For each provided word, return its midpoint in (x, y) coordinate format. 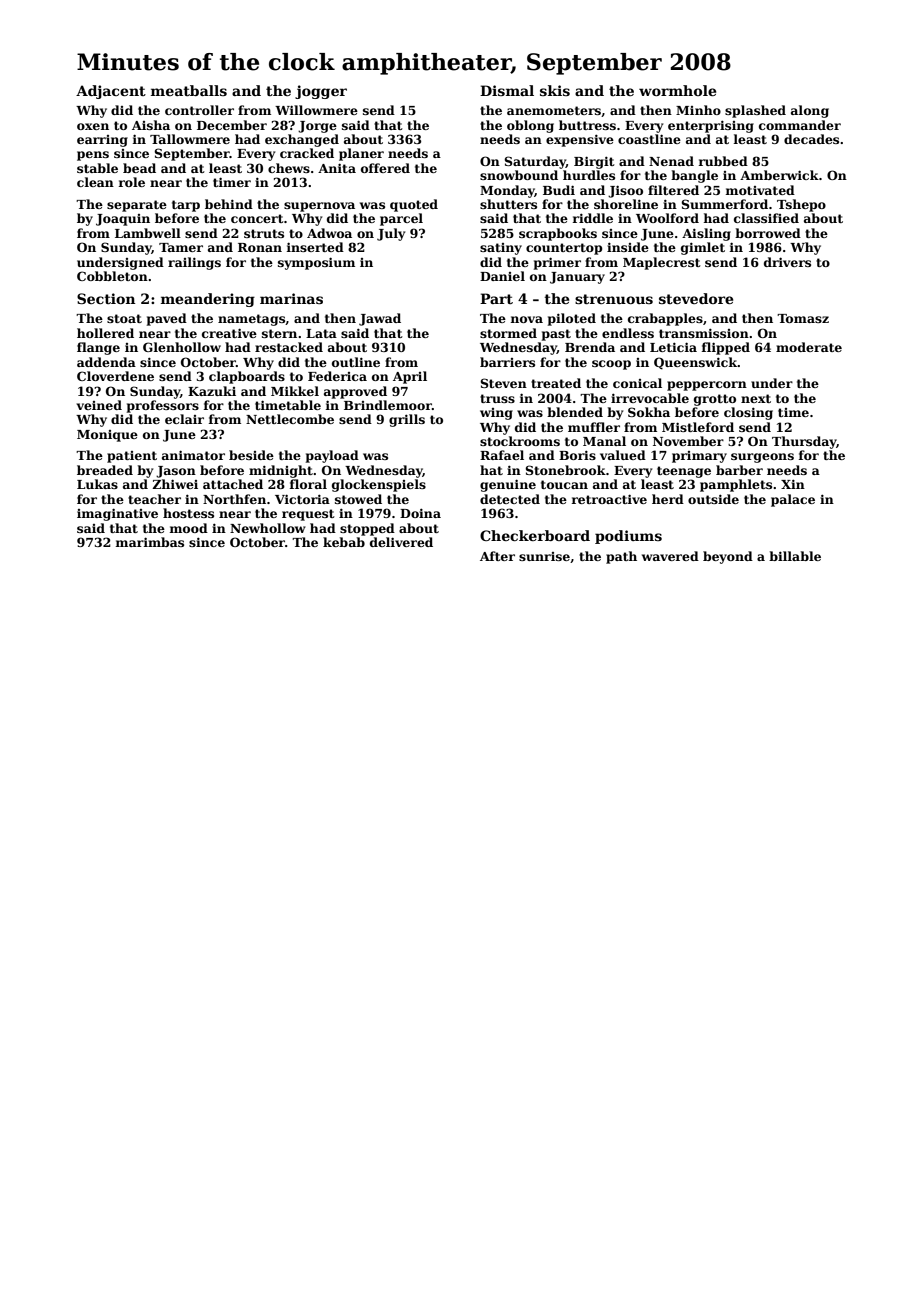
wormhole (677, 90)
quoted (414, 205)
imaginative (117, 514)
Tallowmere (190, 139)
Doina (420, 513)
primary (699, 457)
